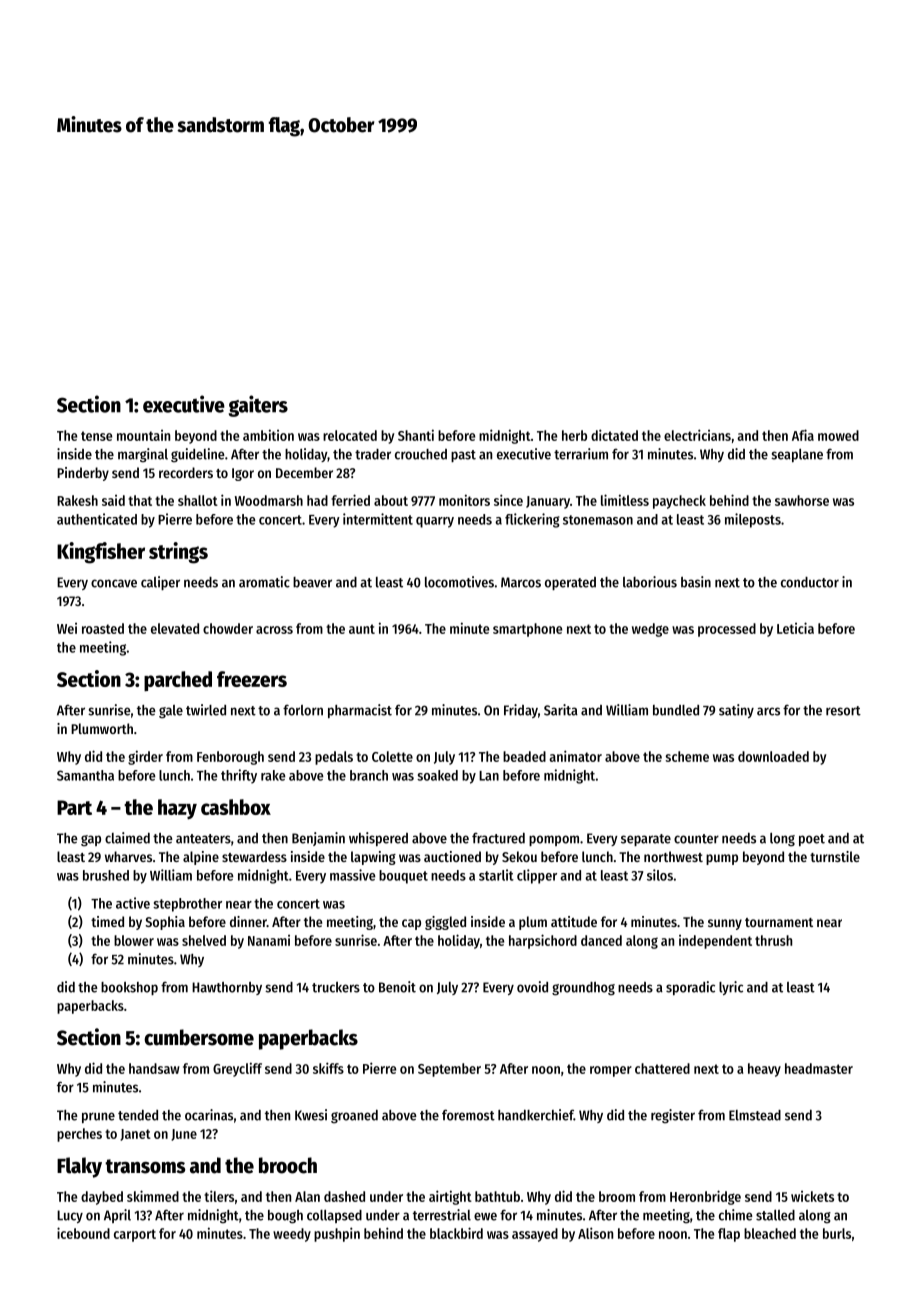 This document has width=924, height=1308. I want to click on carport, so click(135, 1235).
